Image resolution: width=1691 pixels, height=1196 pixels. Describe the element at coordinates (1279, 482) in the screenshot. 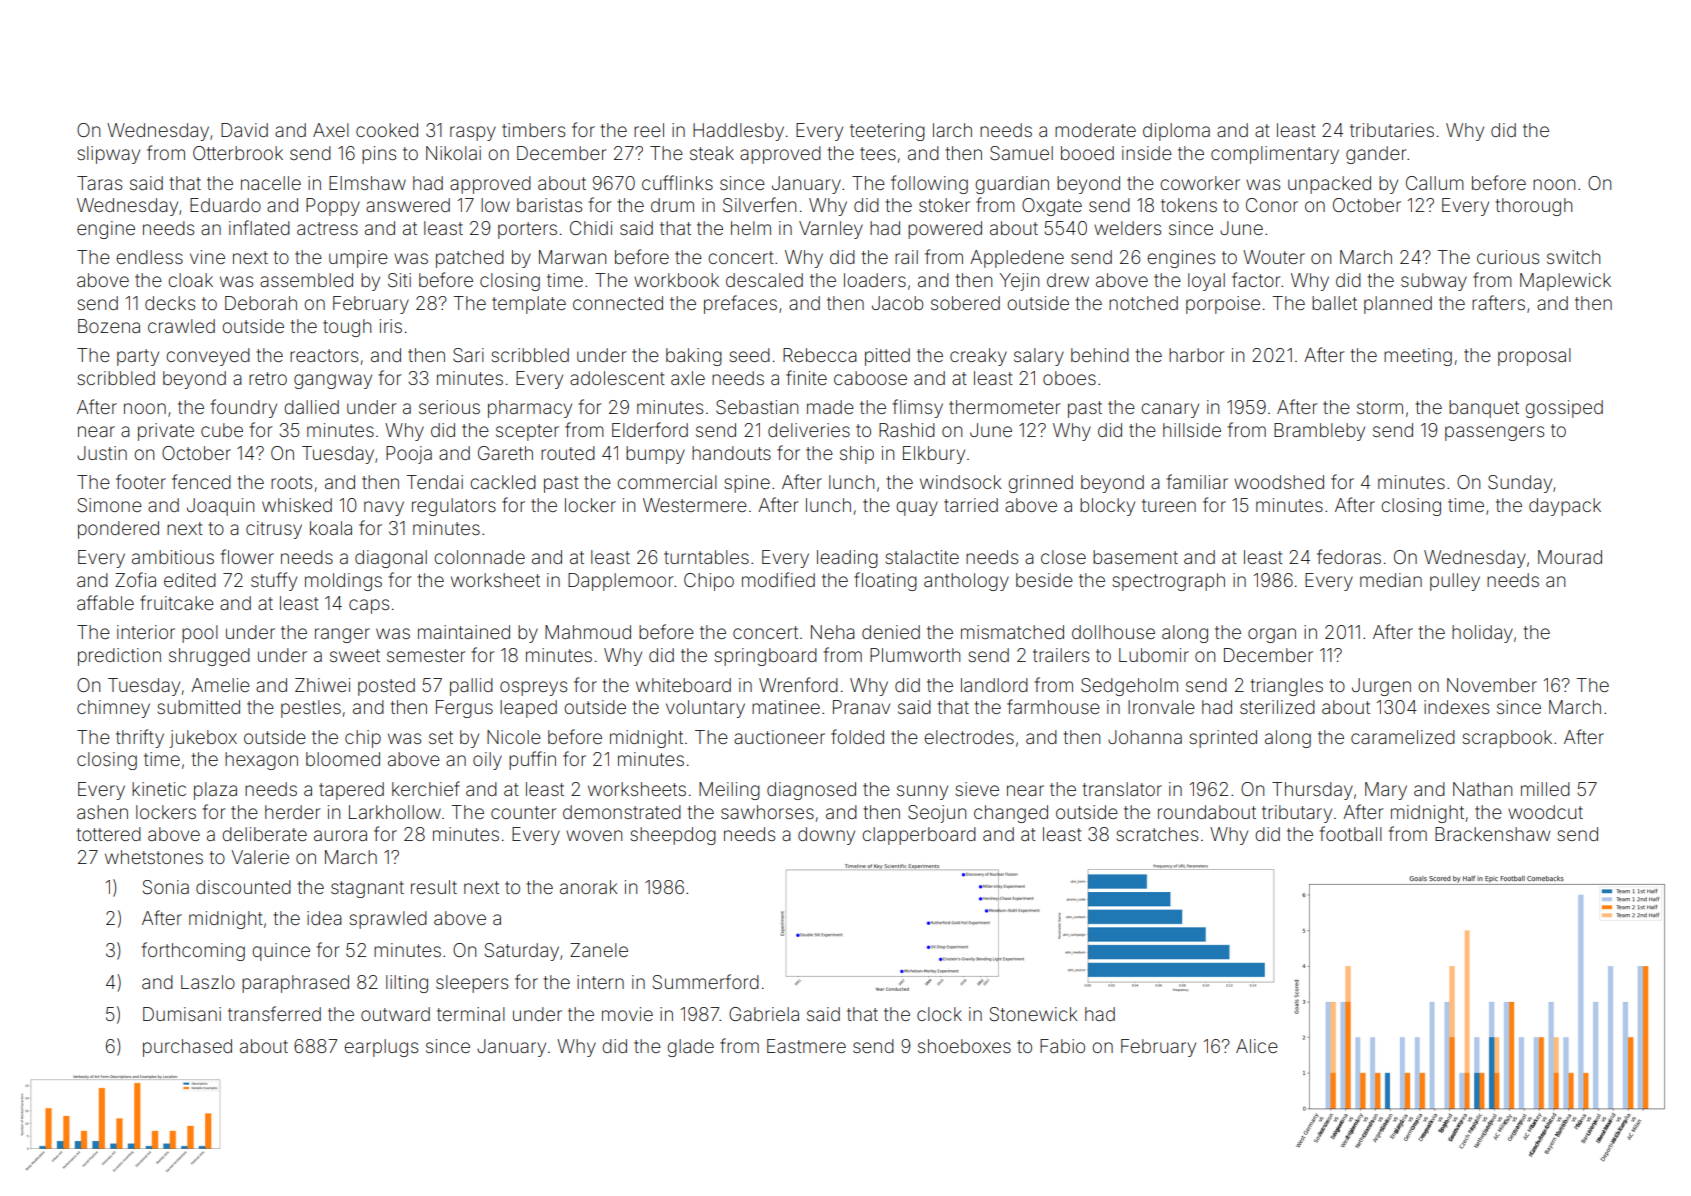

I see `woodshed` at that location.
